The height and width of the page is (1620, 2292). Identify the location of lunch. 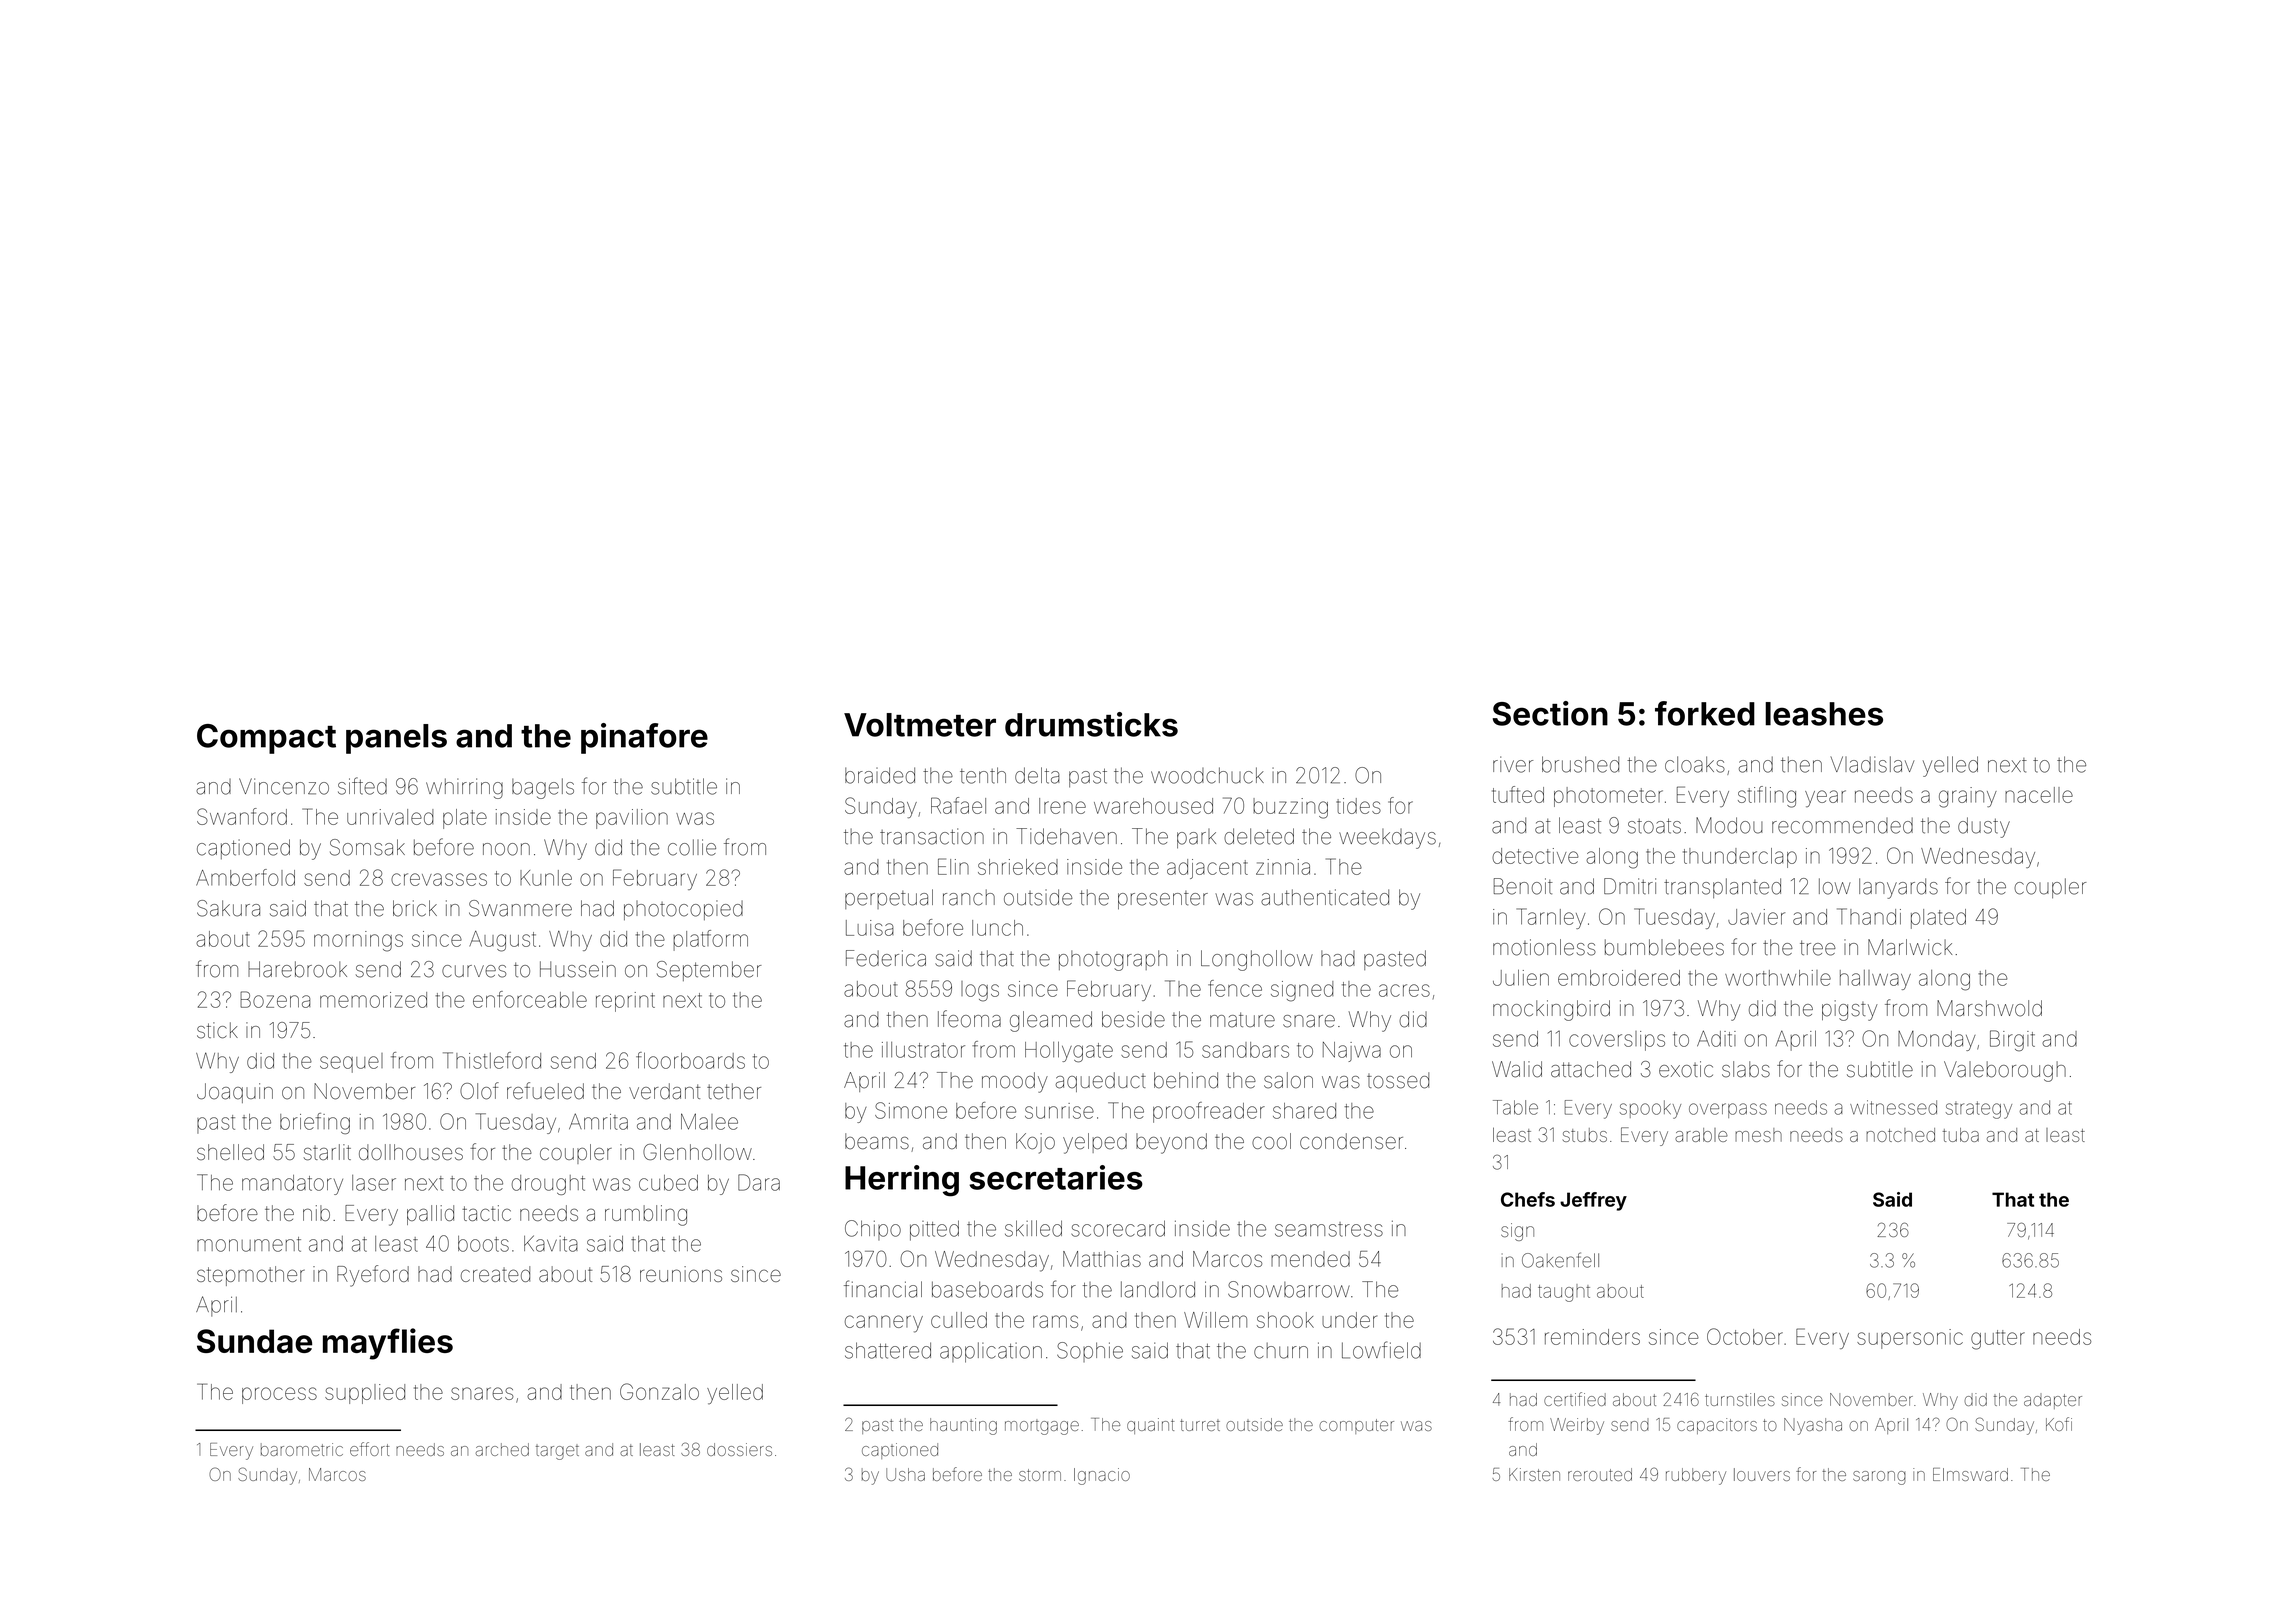
(997, 928).
